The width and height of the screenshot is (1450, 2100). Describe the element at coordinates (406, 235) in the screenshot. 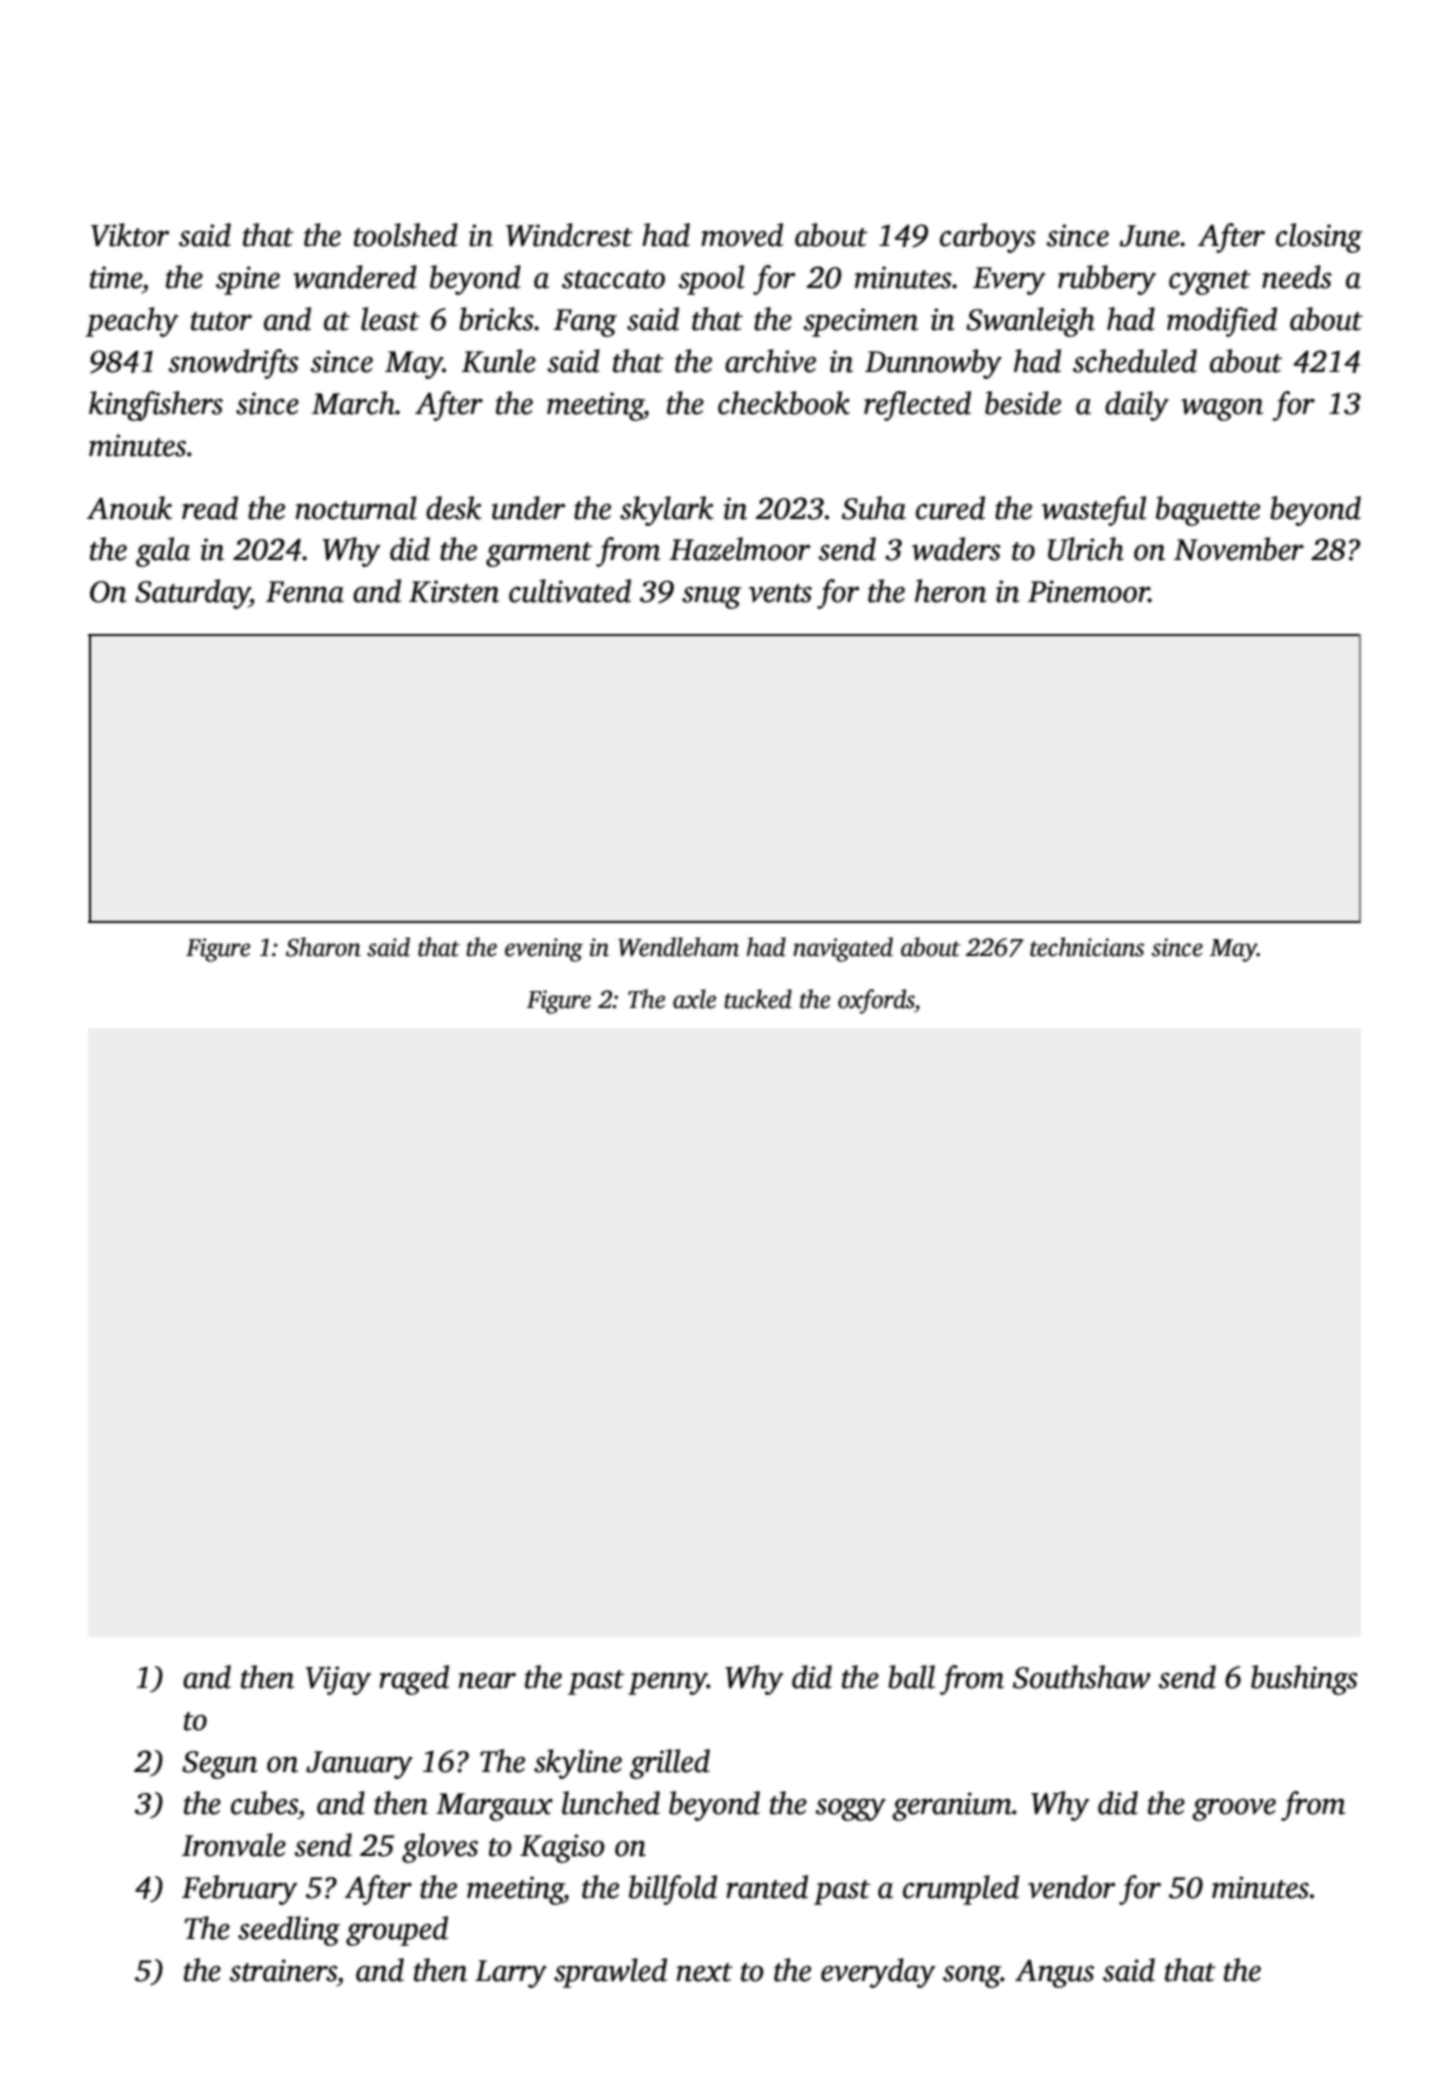

I see `toolshed` at that location.
